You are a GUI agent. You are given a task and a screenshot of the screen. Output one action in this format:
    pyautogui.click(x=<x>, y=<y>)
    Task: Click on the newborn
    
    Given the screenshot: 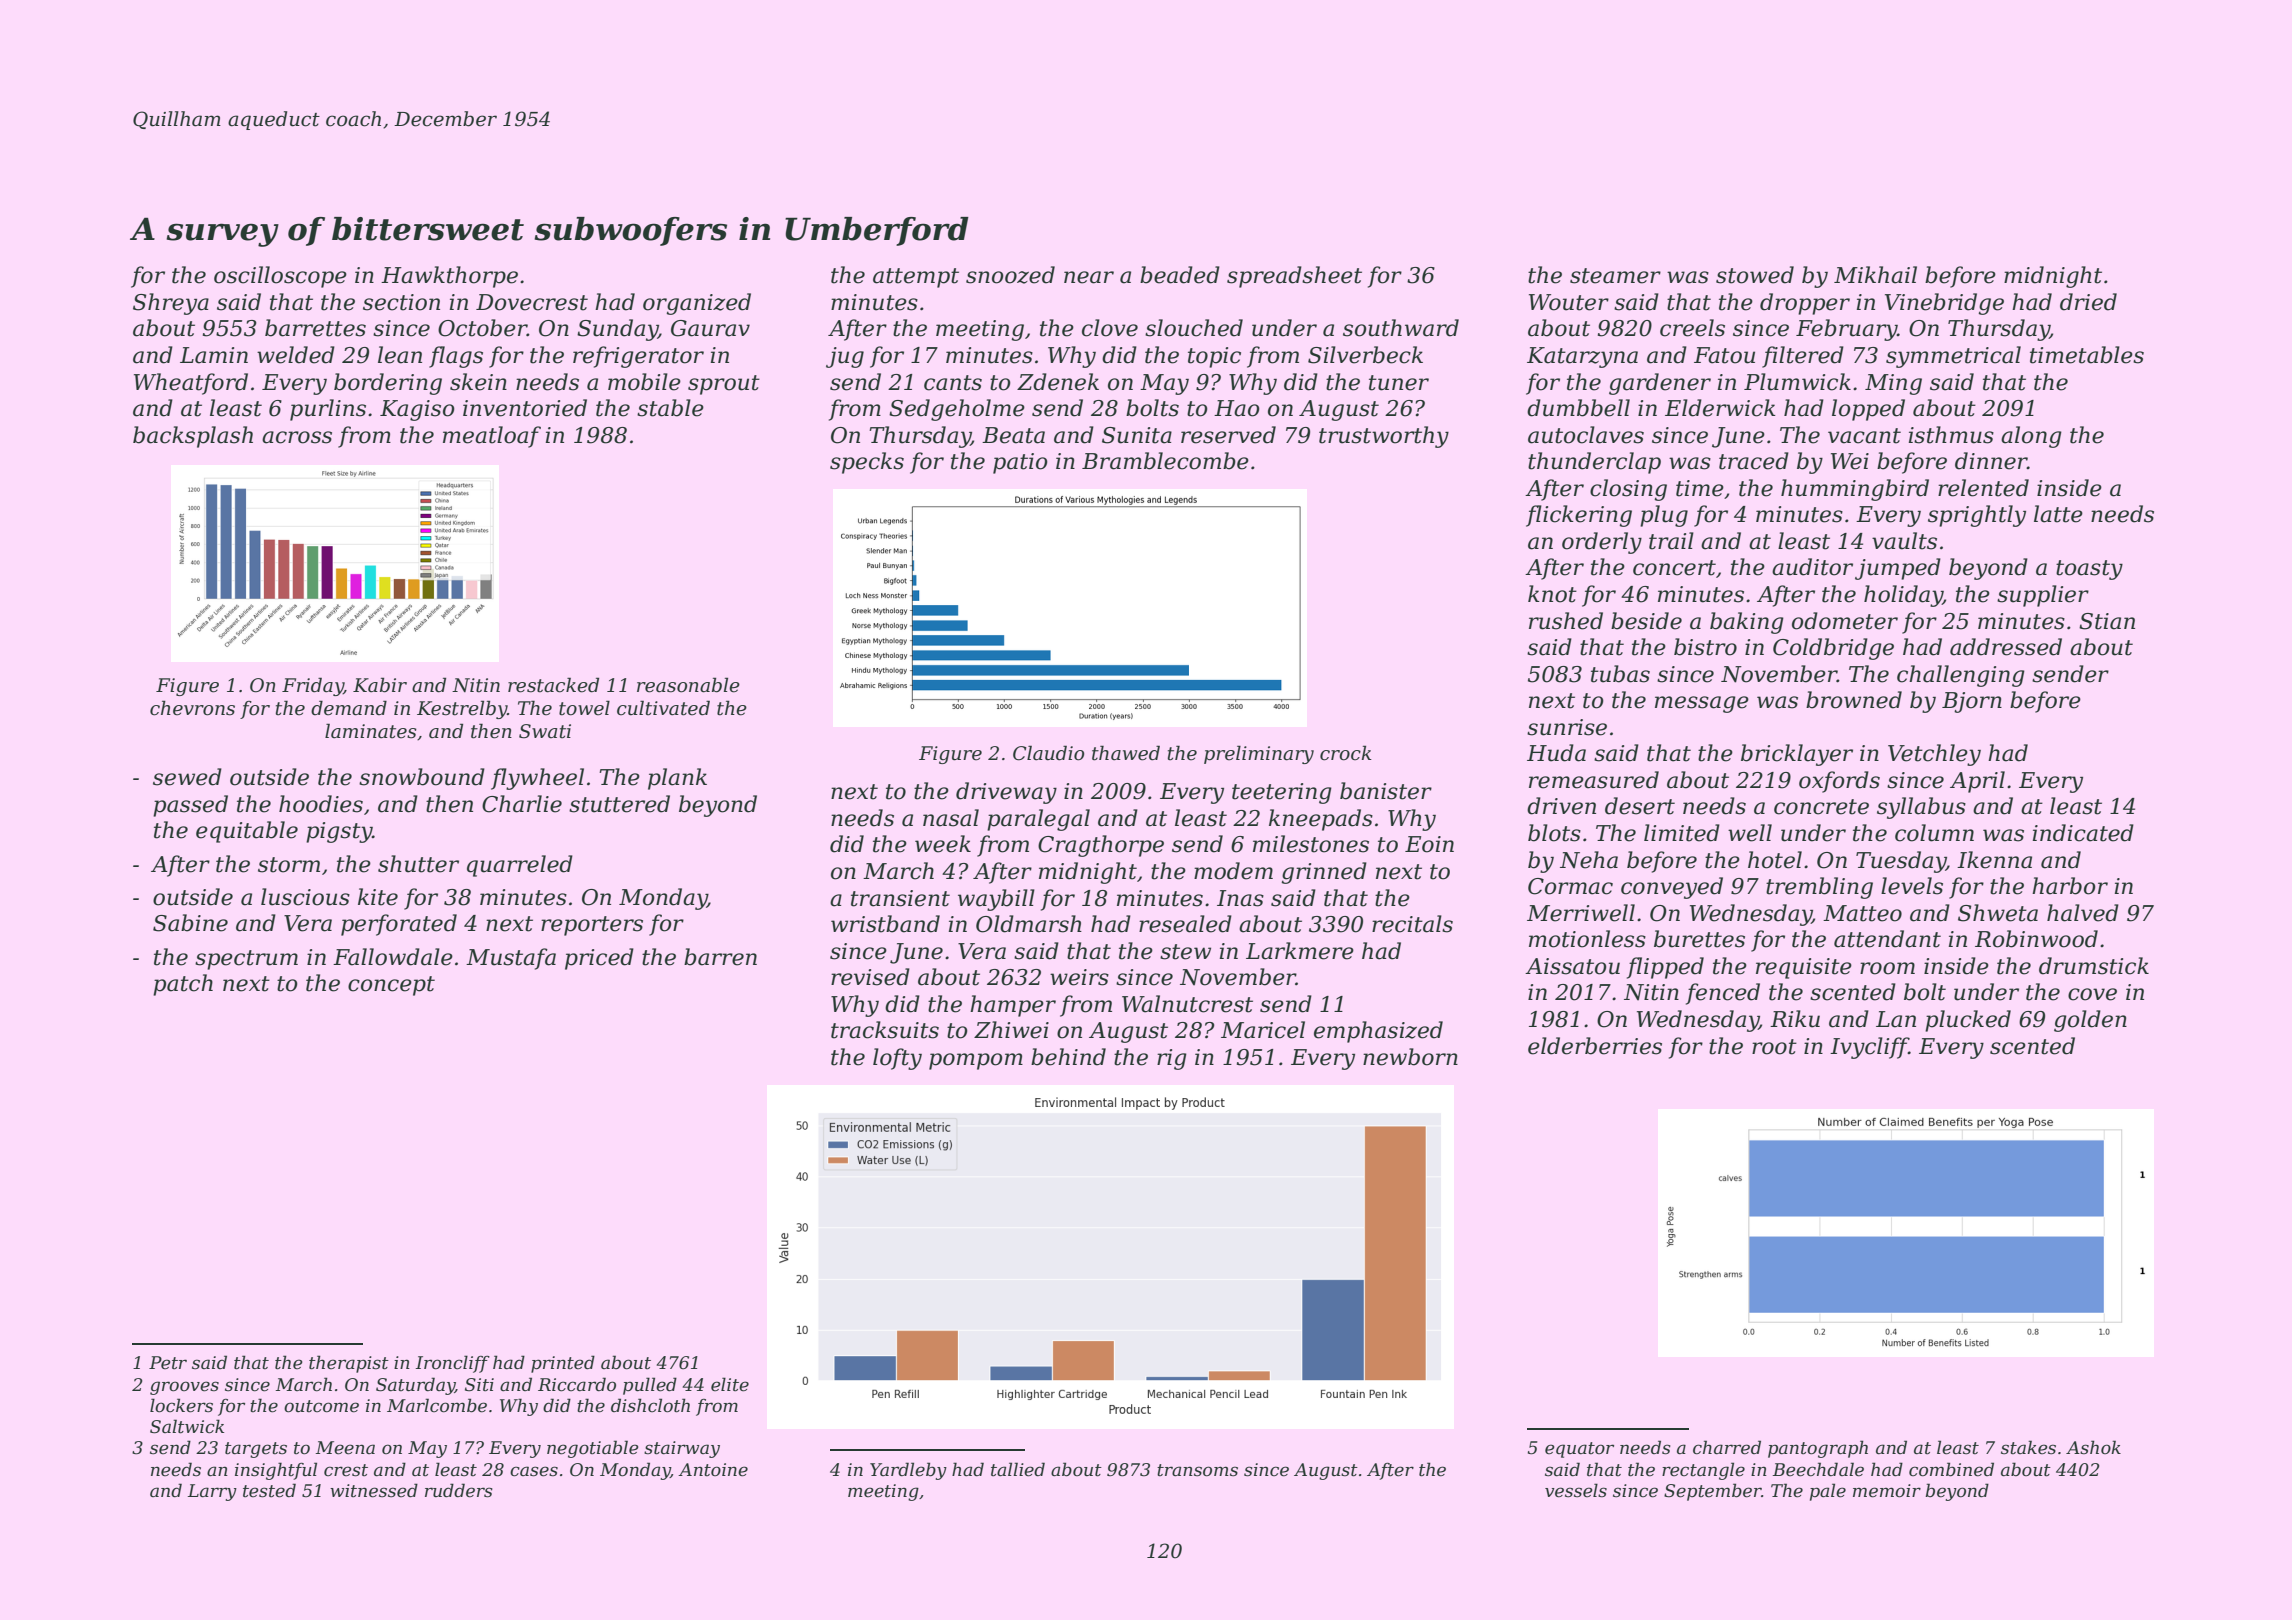 What is the action you would take?
    pyautogui.click(x=1410, y=1057)
